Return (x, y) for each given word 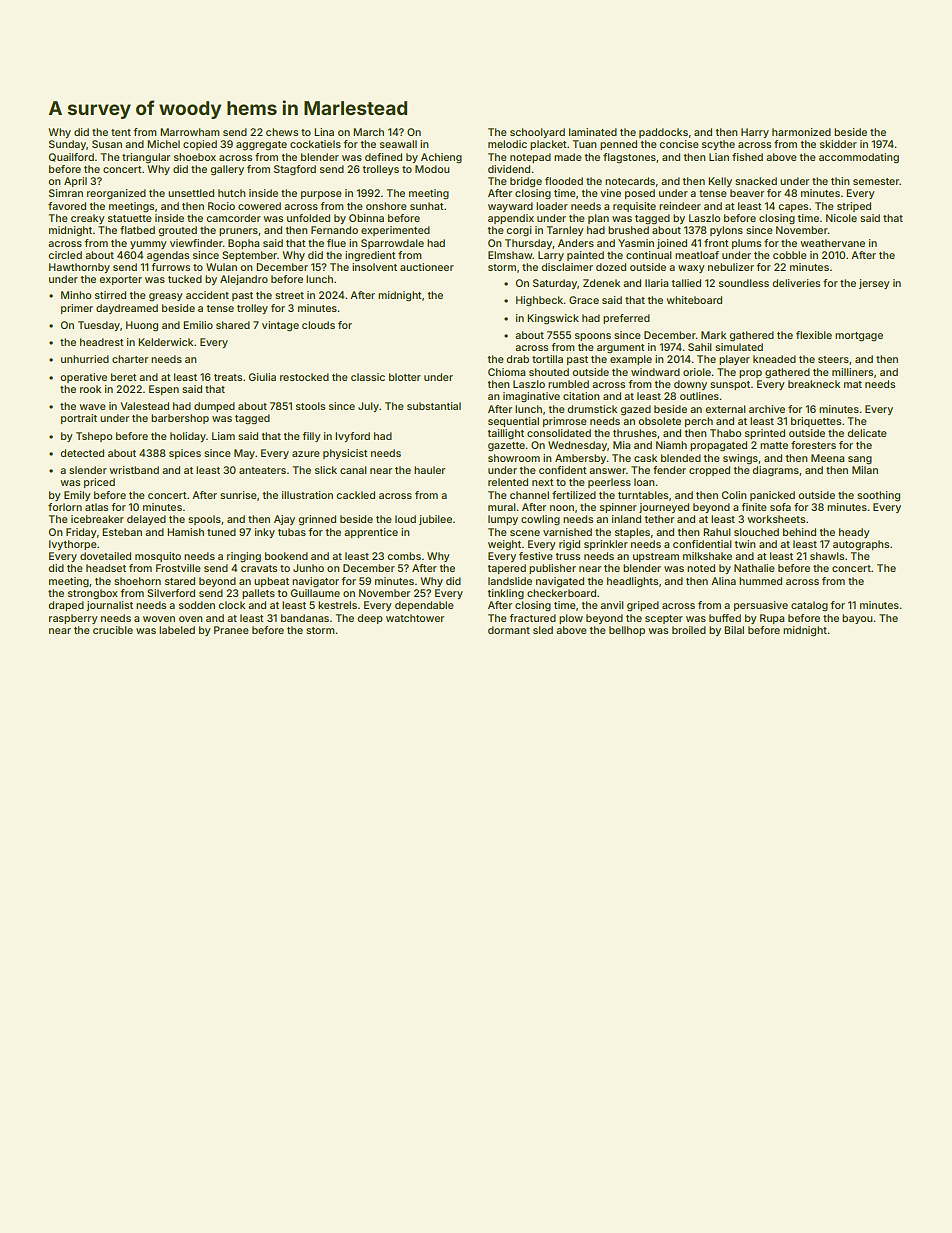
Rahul (717, 532)
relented (508, 482)
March (368, 132)
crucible (113, 630)
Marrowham (190, 132)
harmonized (801, 132)
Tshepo (94, 437)
